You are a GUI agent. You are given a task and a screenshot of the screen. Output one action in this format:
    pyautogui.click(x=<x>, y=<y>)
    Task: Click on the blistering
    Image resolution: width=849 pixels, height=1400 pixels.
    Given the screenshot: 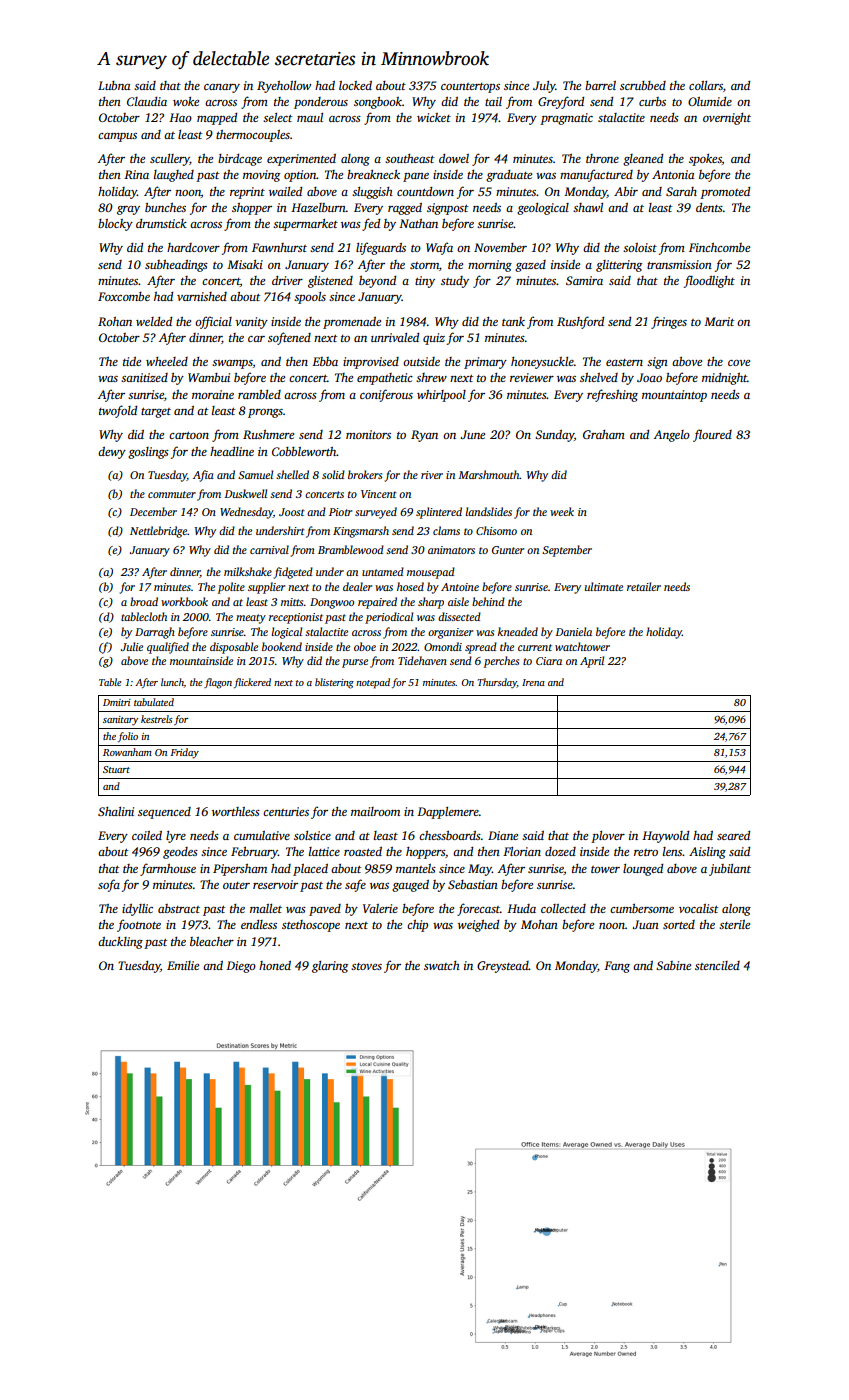 What is the action you would take?
    pyautogui.click(x=334, y=683)
